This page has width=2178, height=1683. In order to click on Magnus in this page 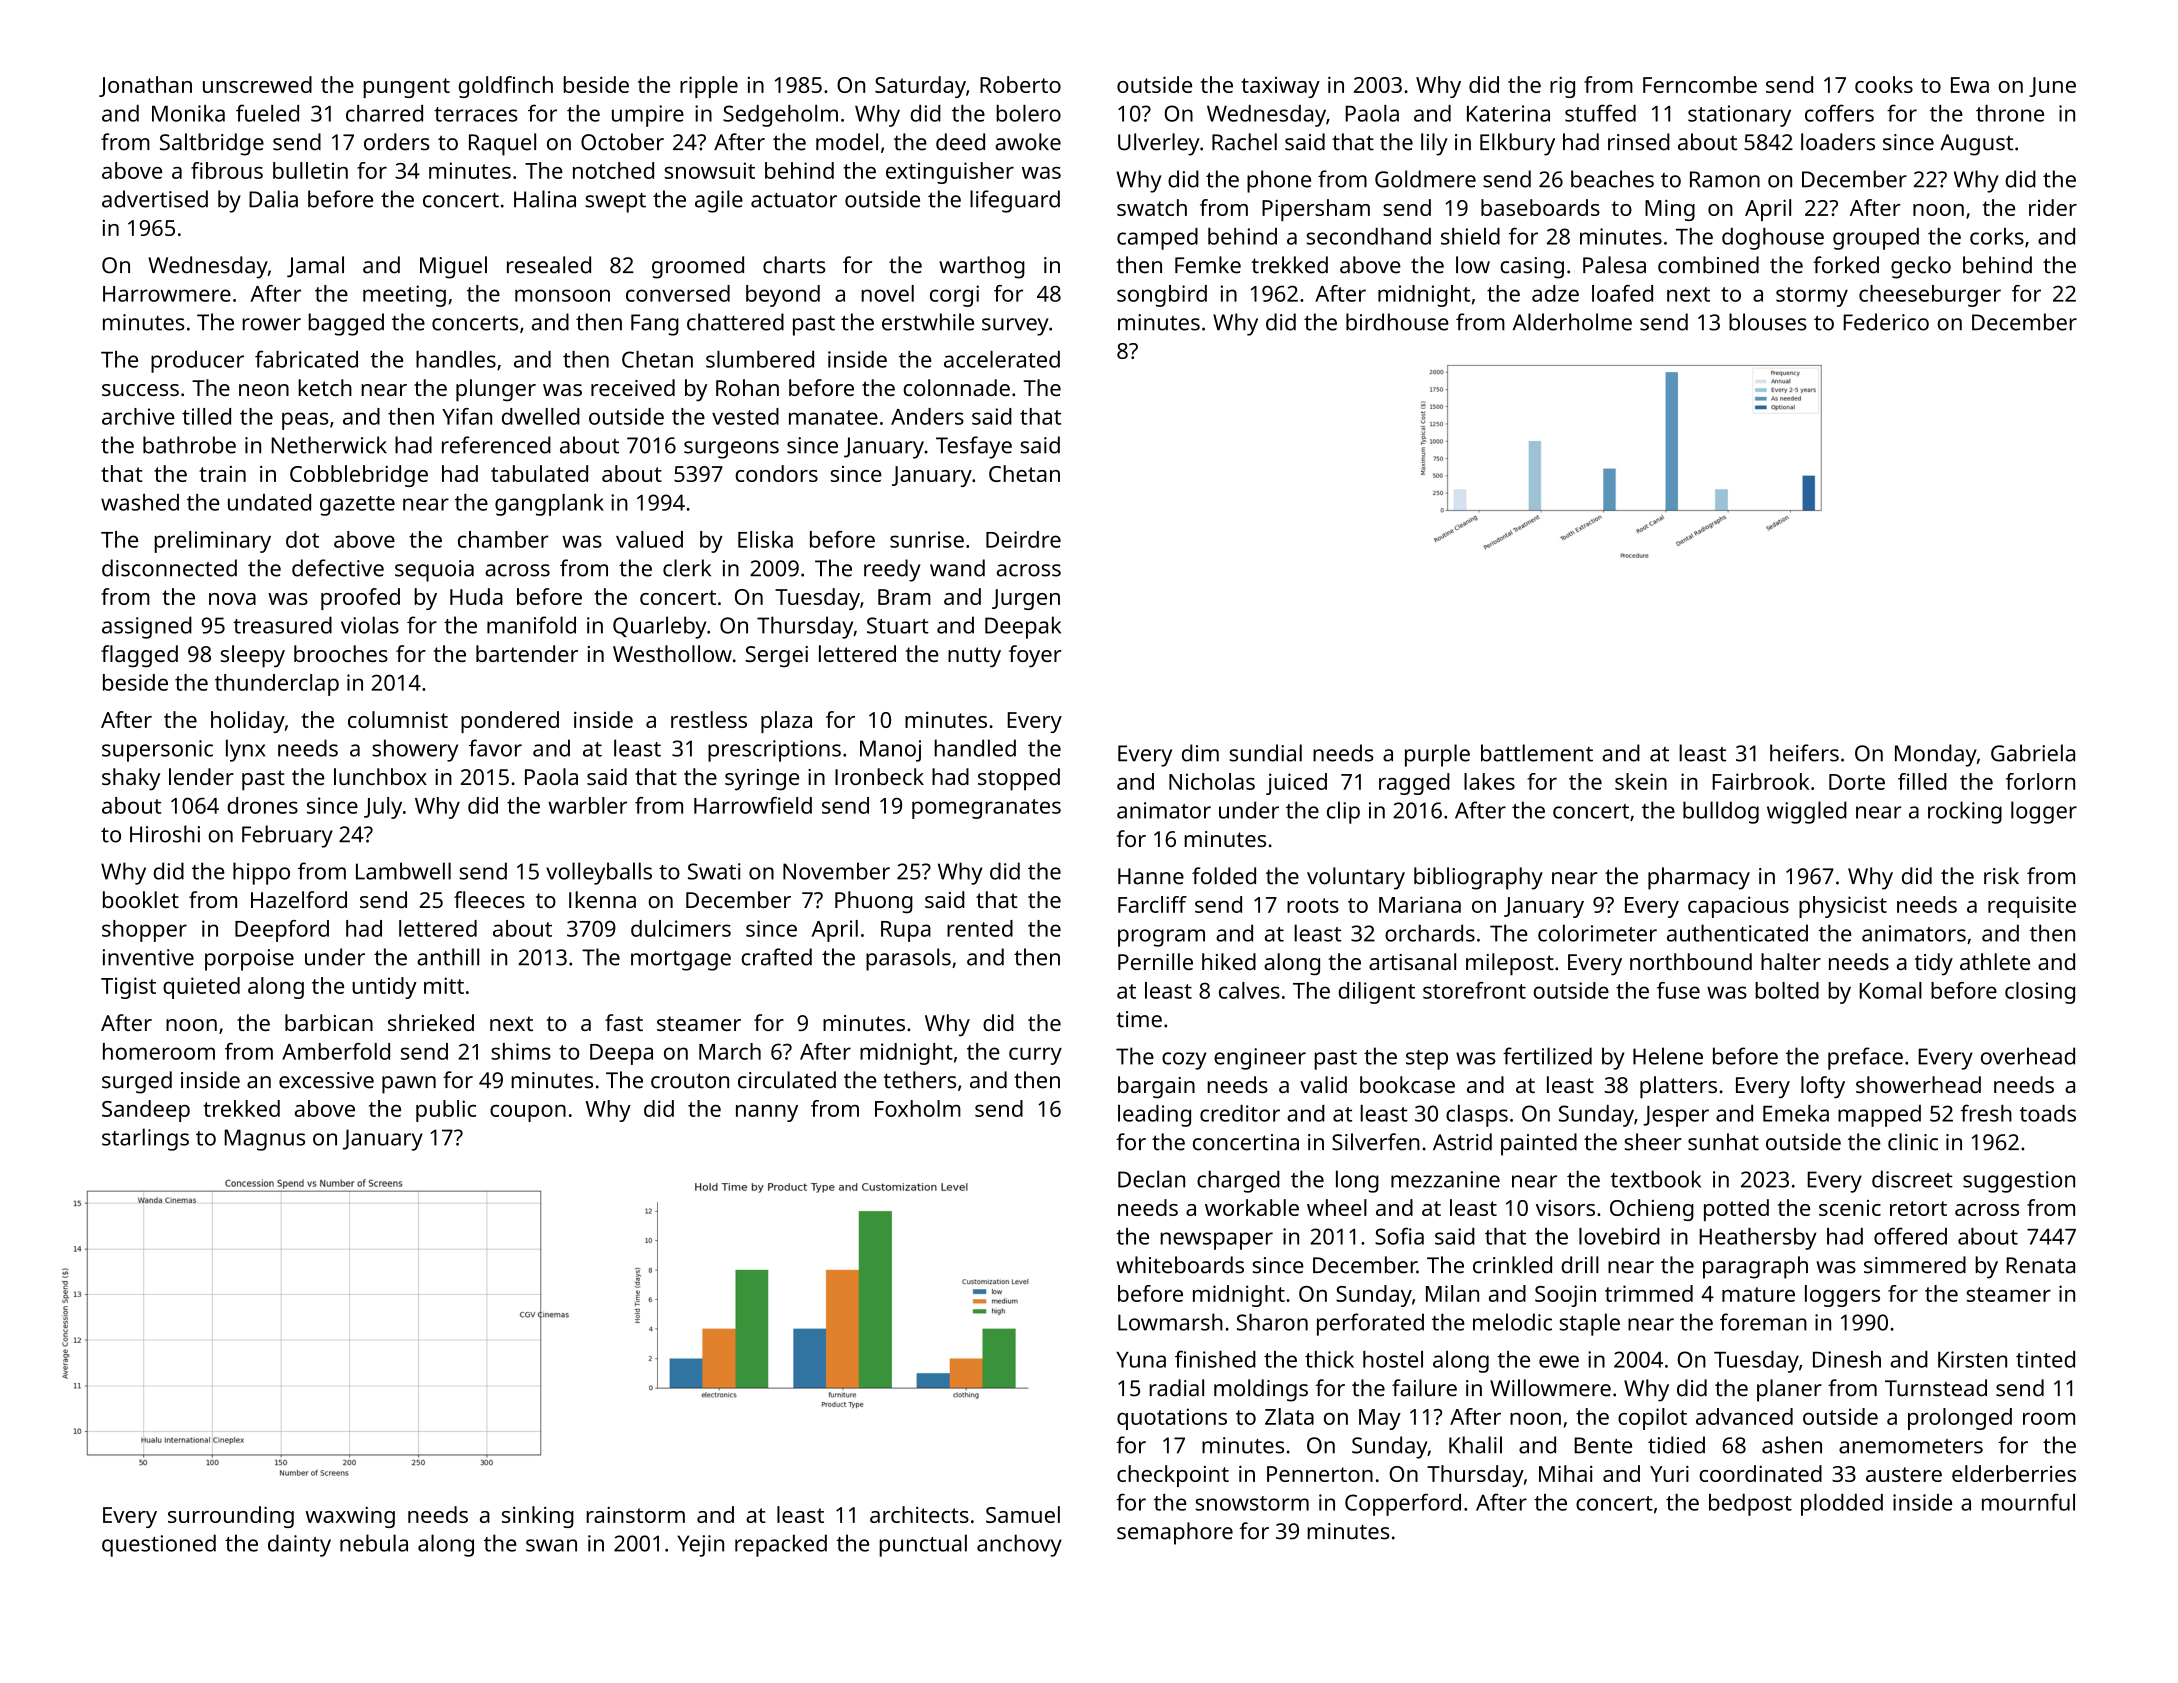, I will do `click(265, 1140)`.
